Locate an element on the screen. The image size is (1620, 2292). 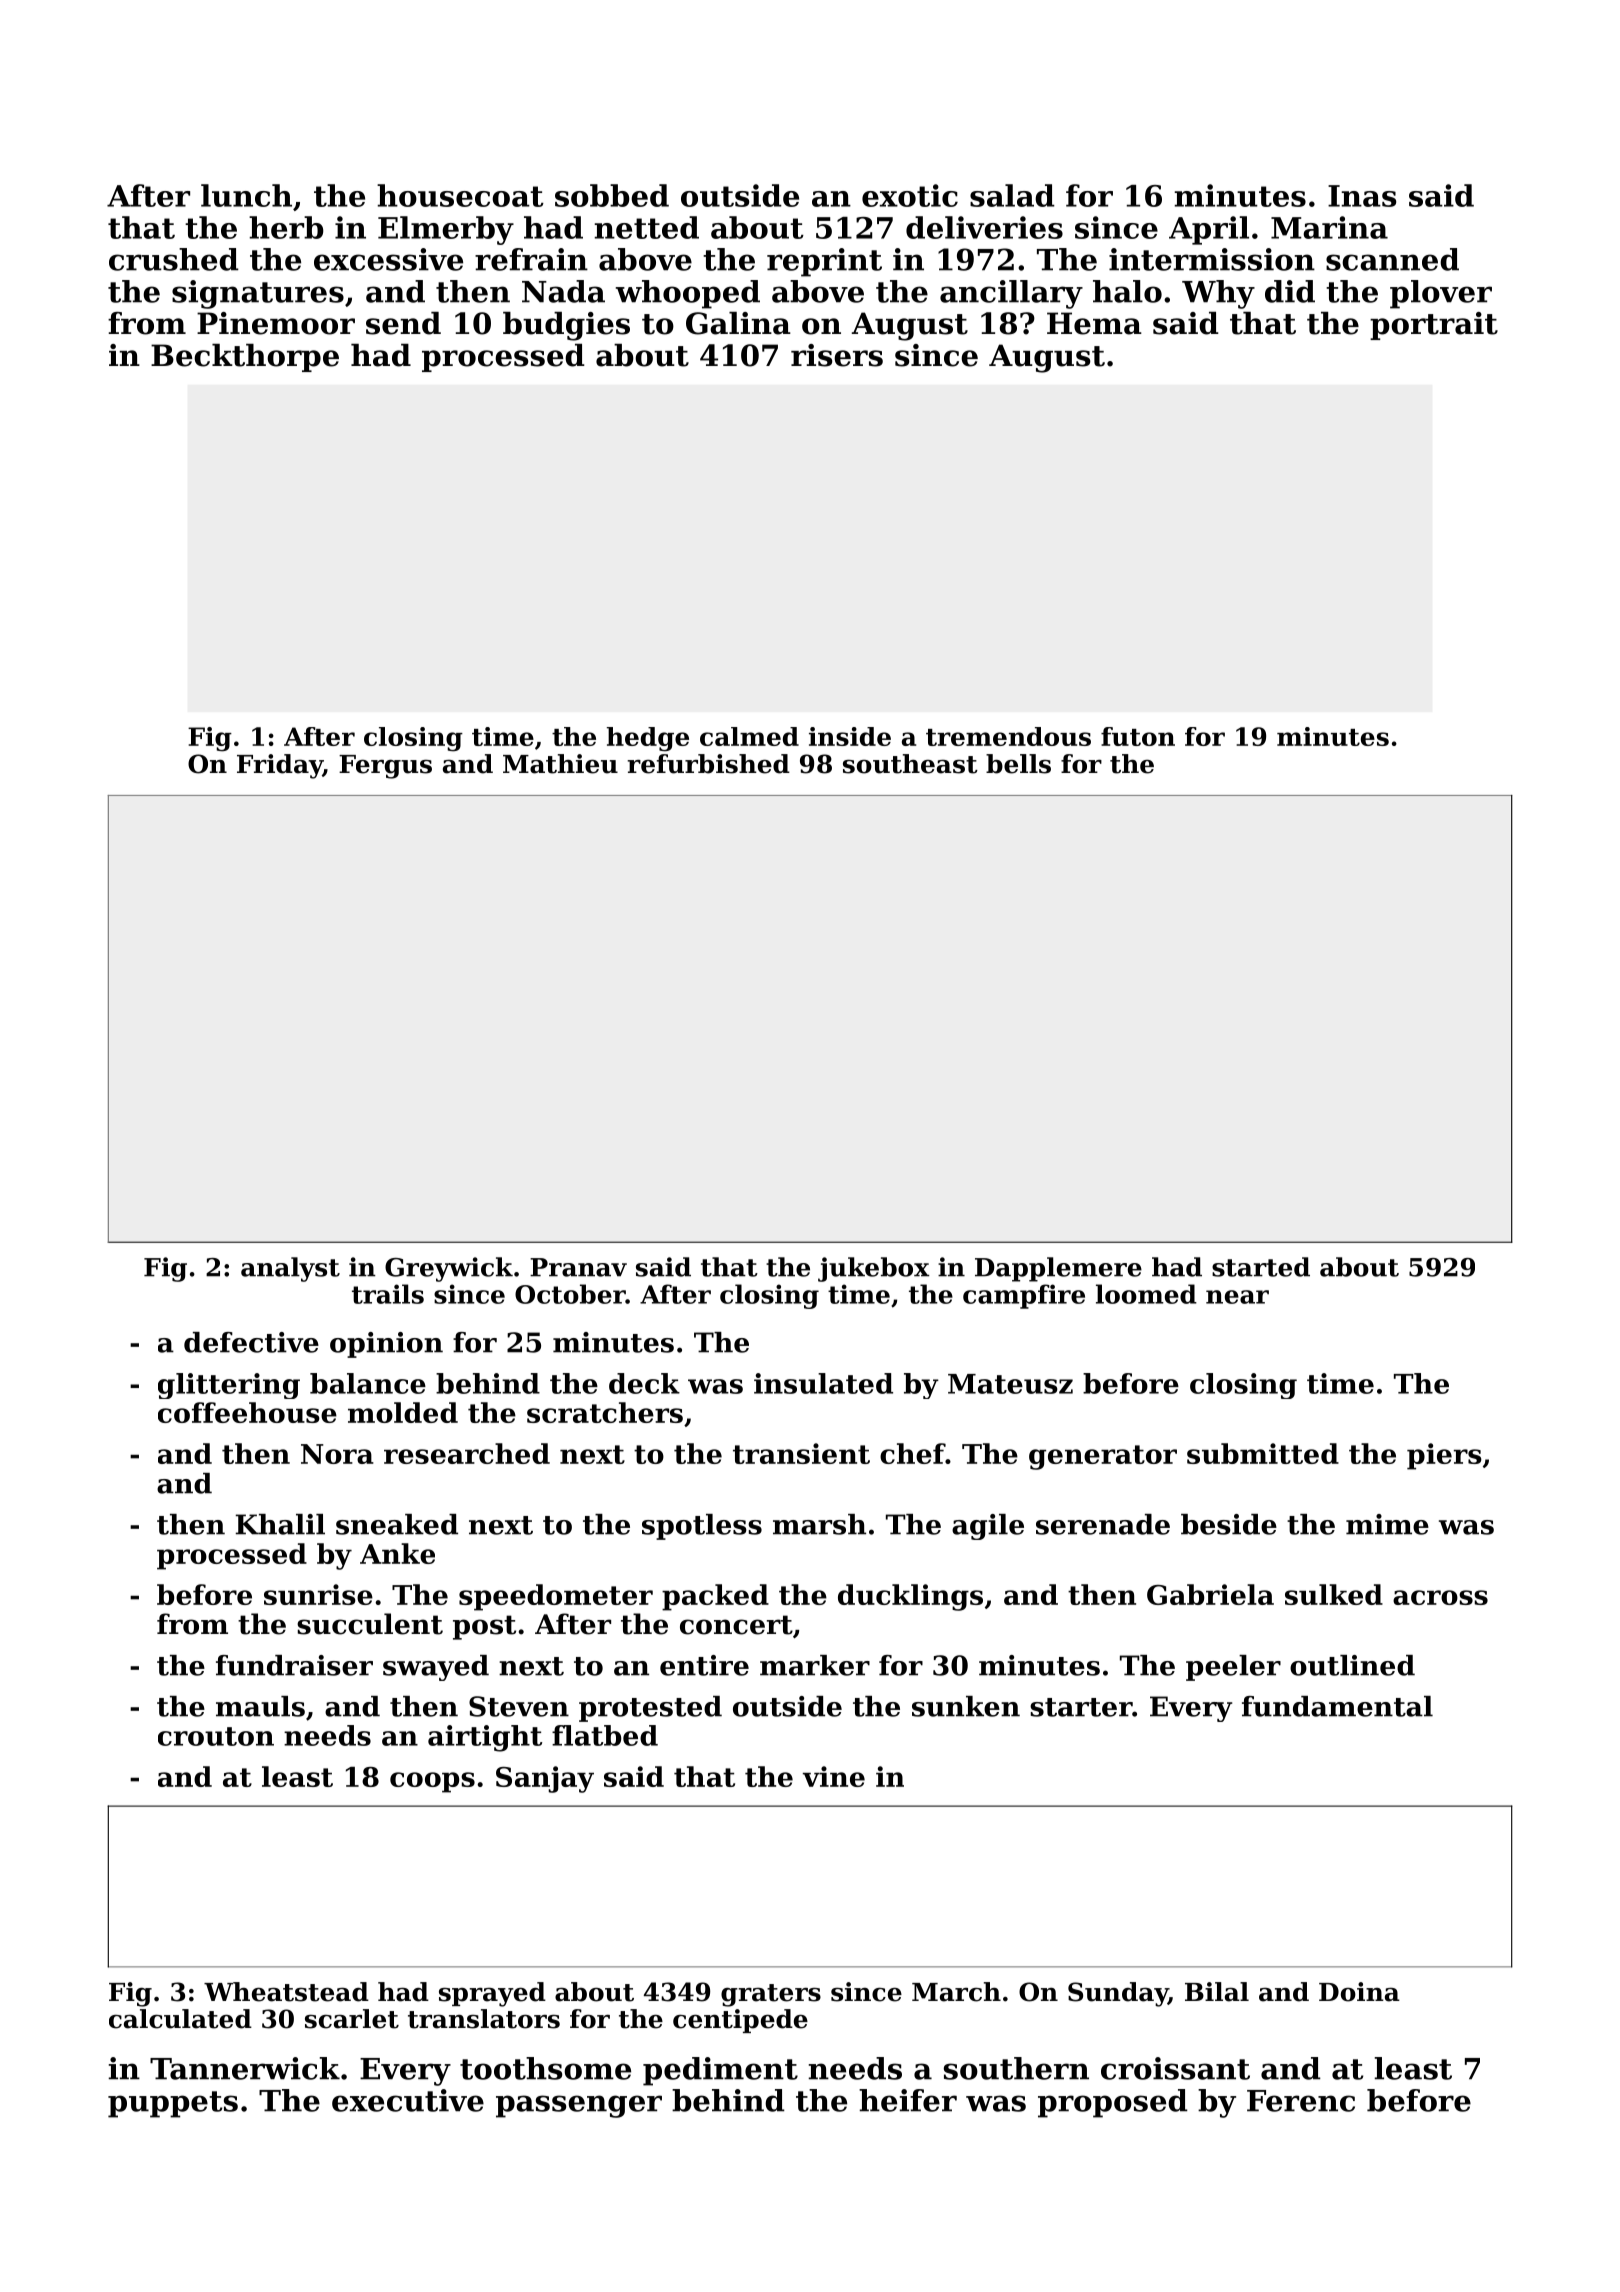
Inas is located at coordinates (1362, 196).
